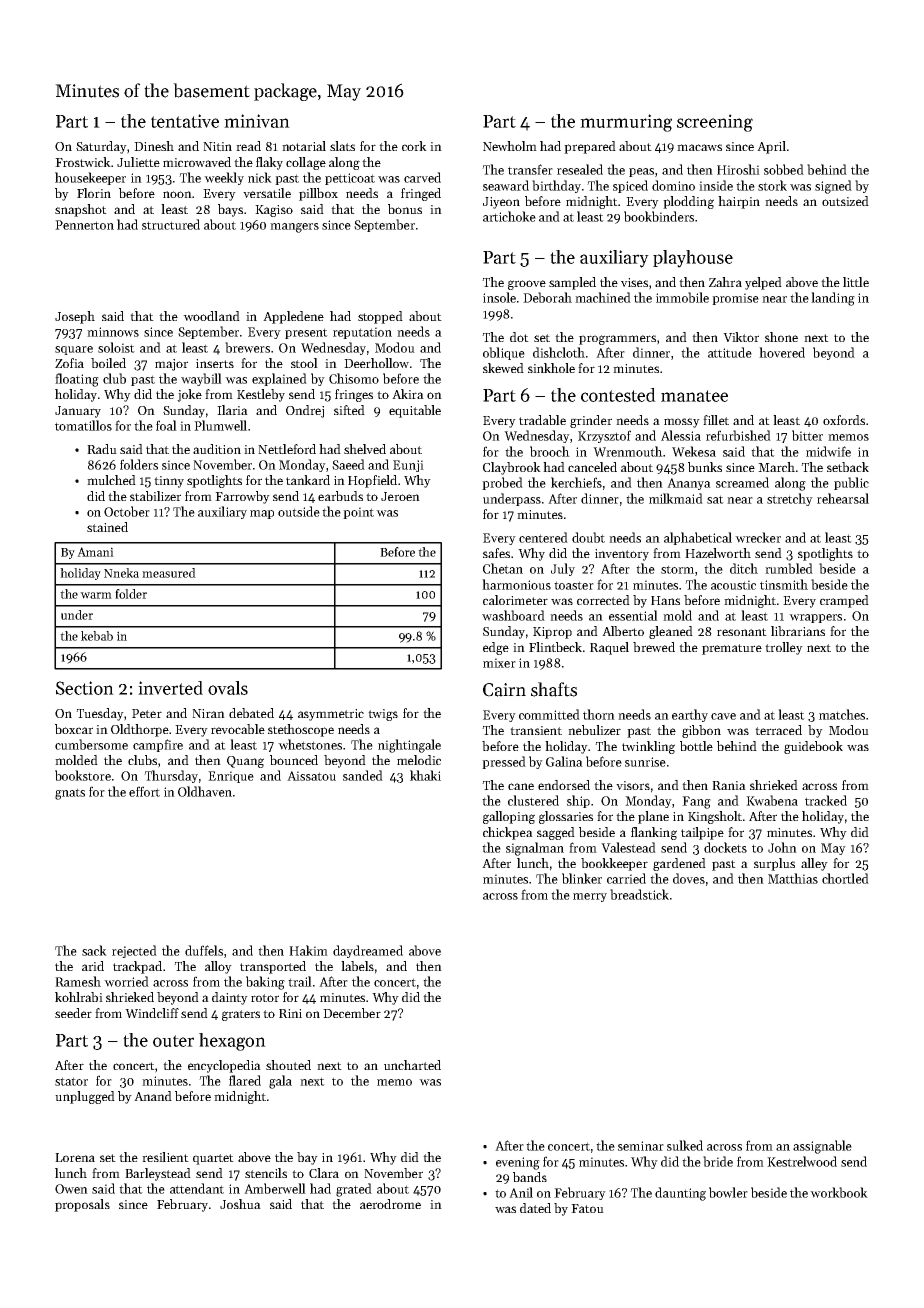  I want to click on tentative, so click(185, 121).
